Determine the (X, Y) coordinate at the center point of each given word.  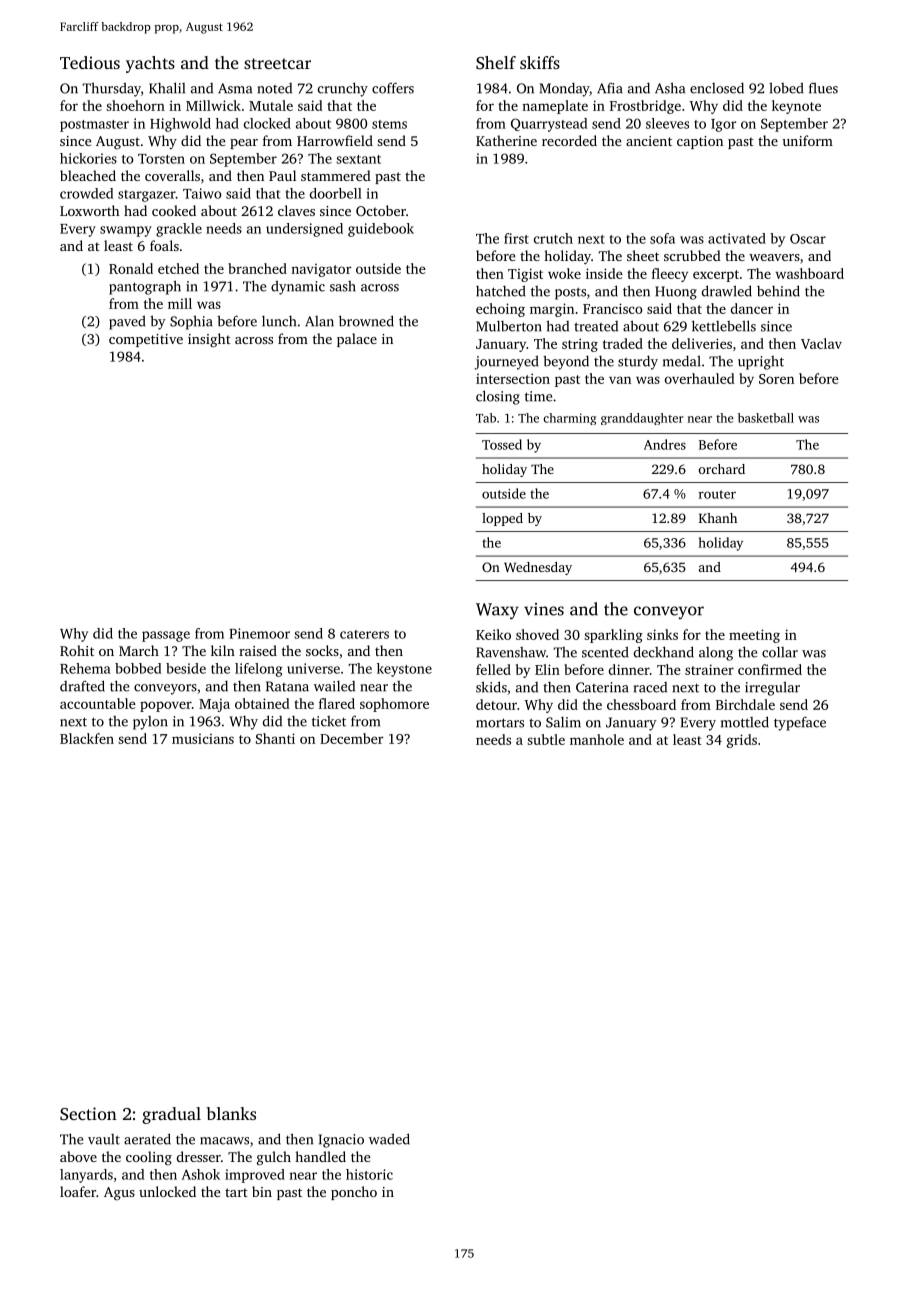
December (351, 738)
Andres (665, 444)
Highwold (180, 125)
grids (742, 741)
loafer (78, 1191)
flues (823, 88)
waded (389, 1139)
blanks (231, 1113)
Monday (565, 89)
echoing (500, 310)
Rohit (77, 650)
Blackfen (87, 738)
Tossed (502, 444)
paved (127, 322)
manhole (597, 739)
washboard (809, 273)
